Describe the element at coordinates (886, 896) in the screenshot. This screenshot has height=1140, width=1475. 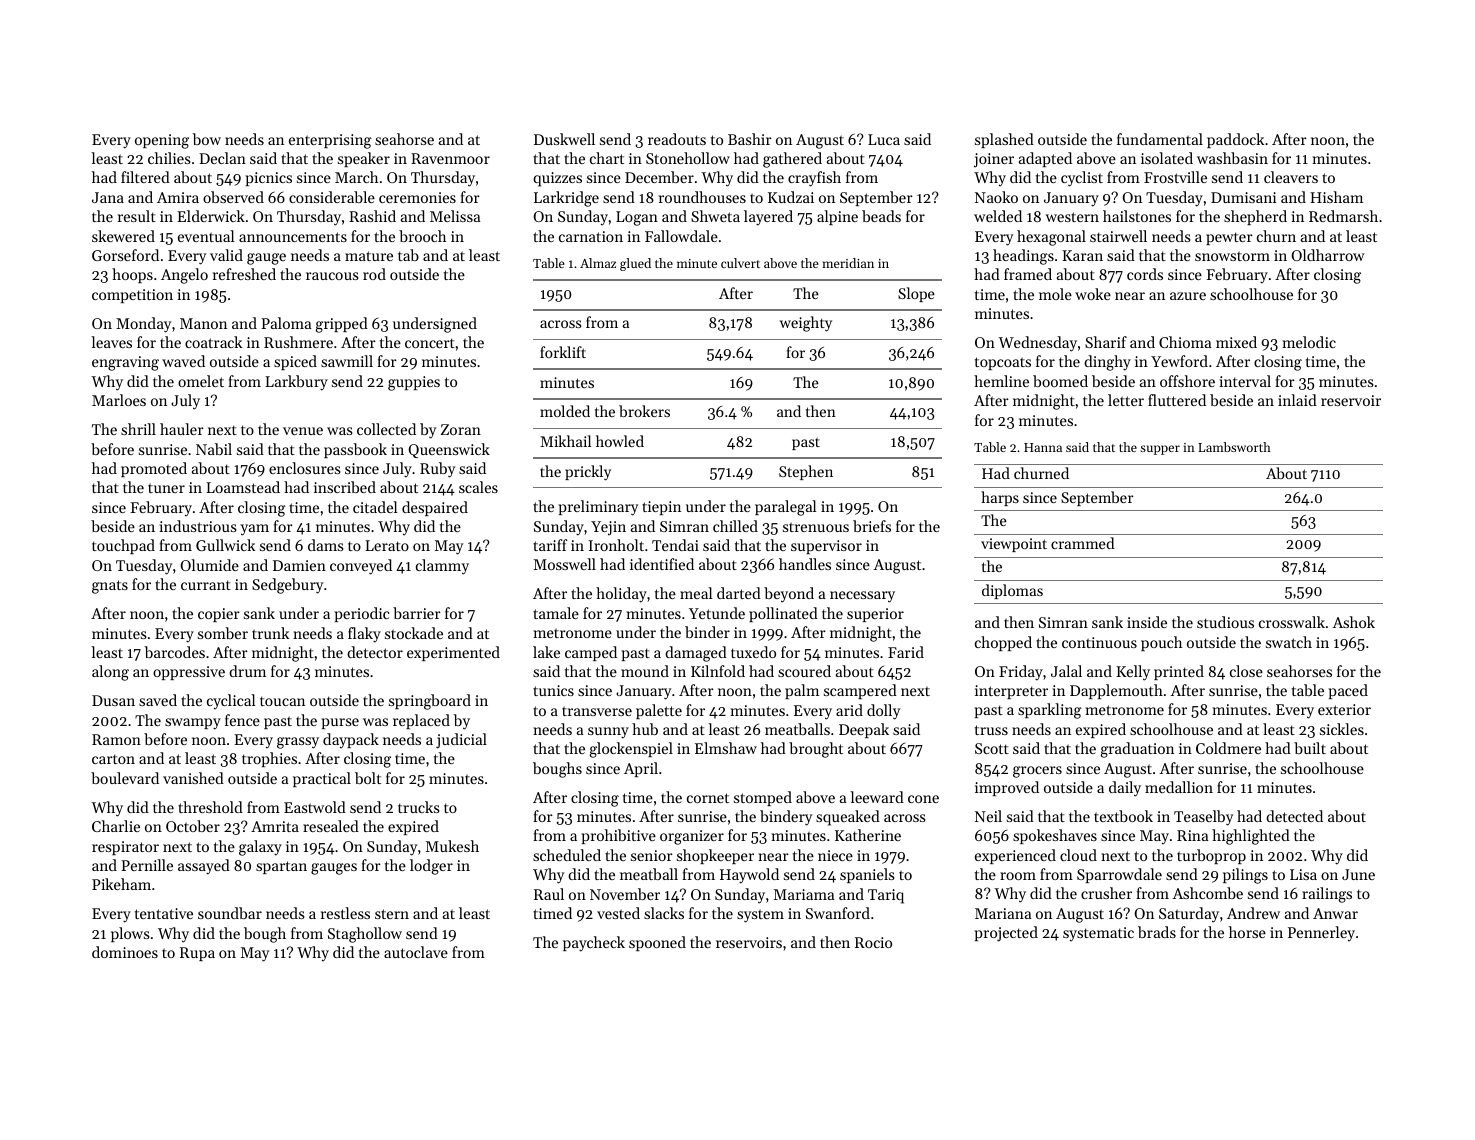
I see `Tariq` at that location.
